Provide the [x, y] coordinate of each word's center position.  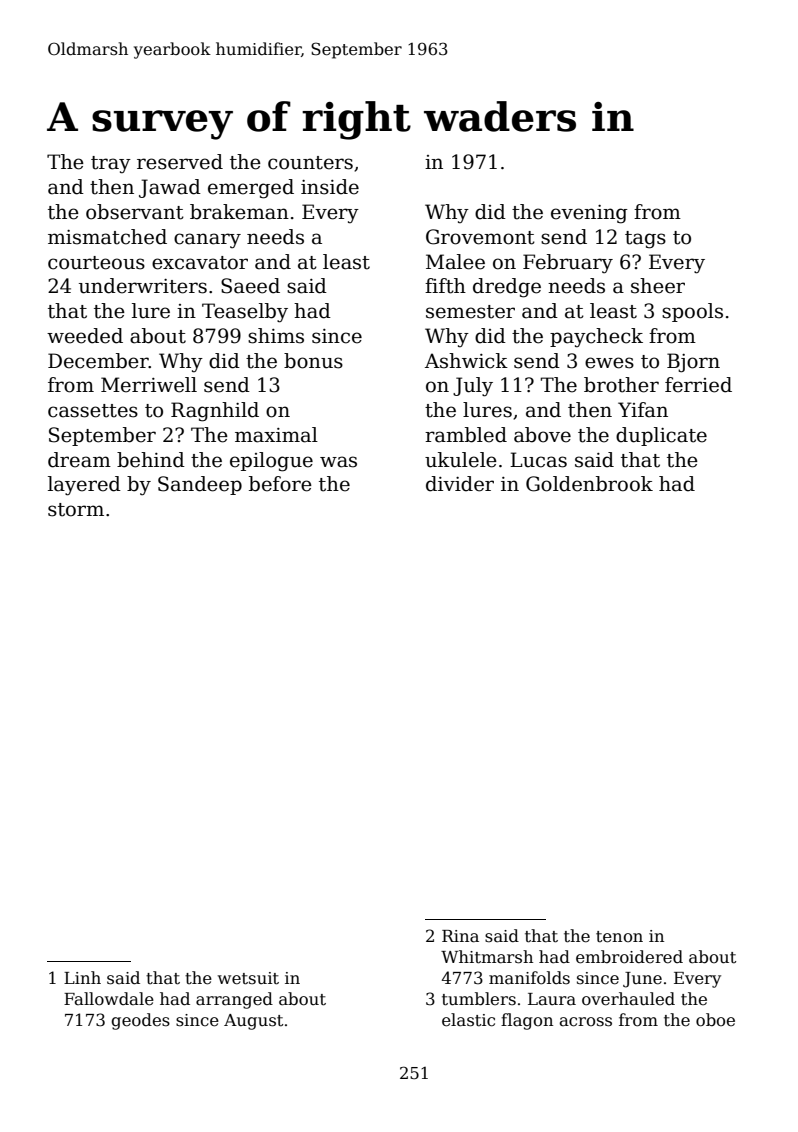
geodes [140, 1021]
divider [460, 484]
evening [589, 214]
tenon [619, 937]
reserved [180, 162]
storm [76, 510]
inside [330, 187]
